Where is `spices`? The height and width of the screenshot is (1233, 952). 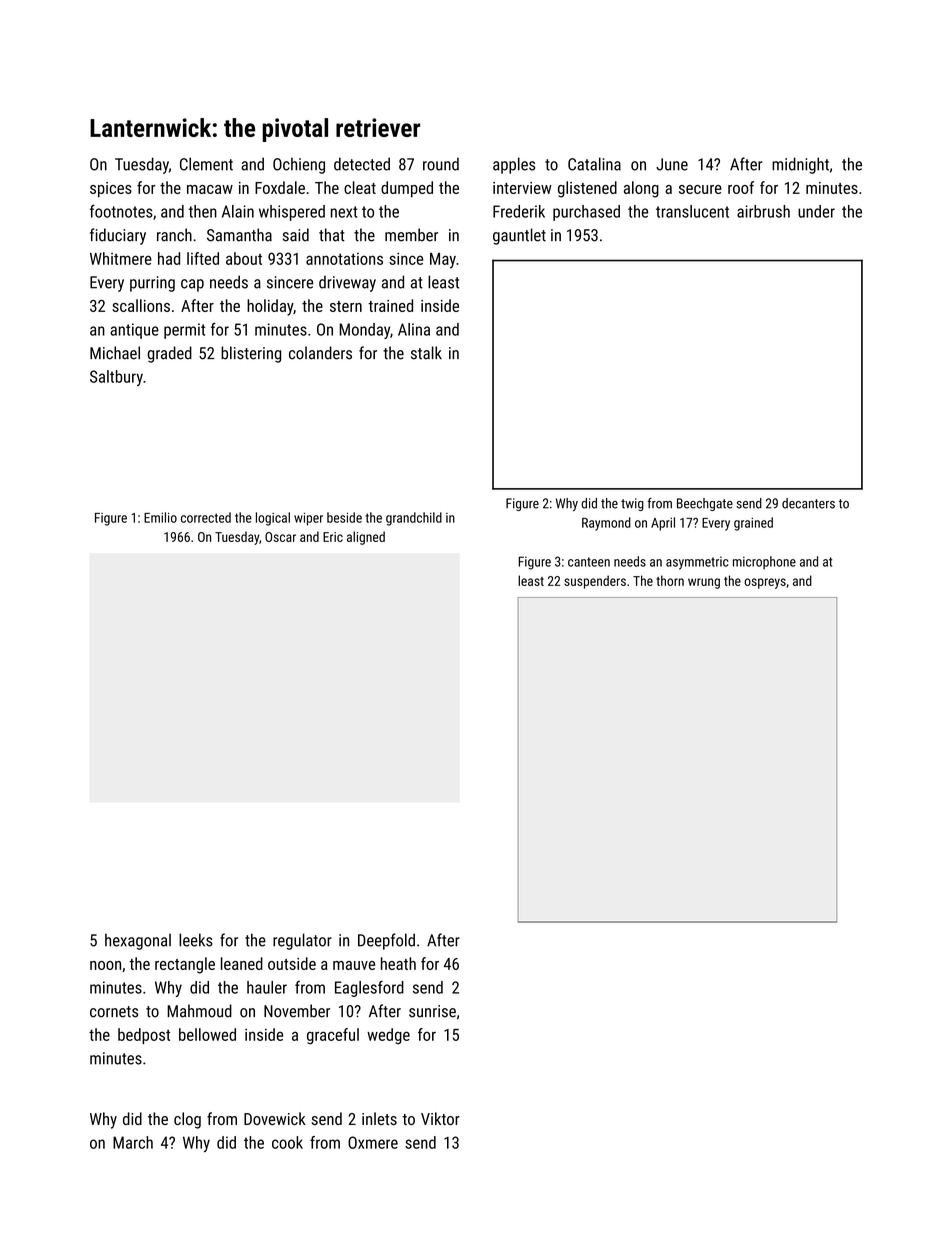 spices is located at coordinates (111, 190).
